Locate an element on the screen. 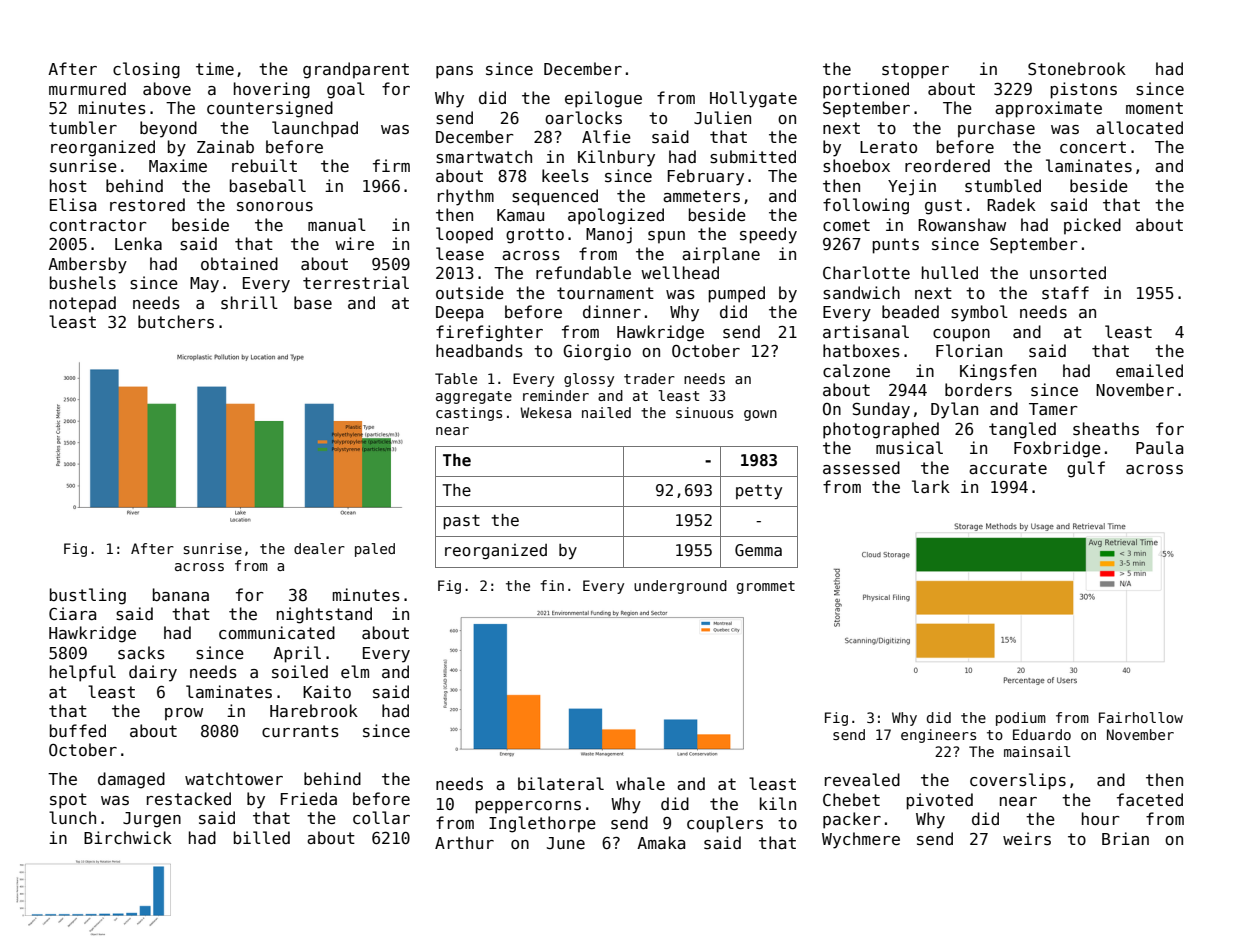 The image size is (1233, 952). Brian is located at coordinates (1125, 838).
